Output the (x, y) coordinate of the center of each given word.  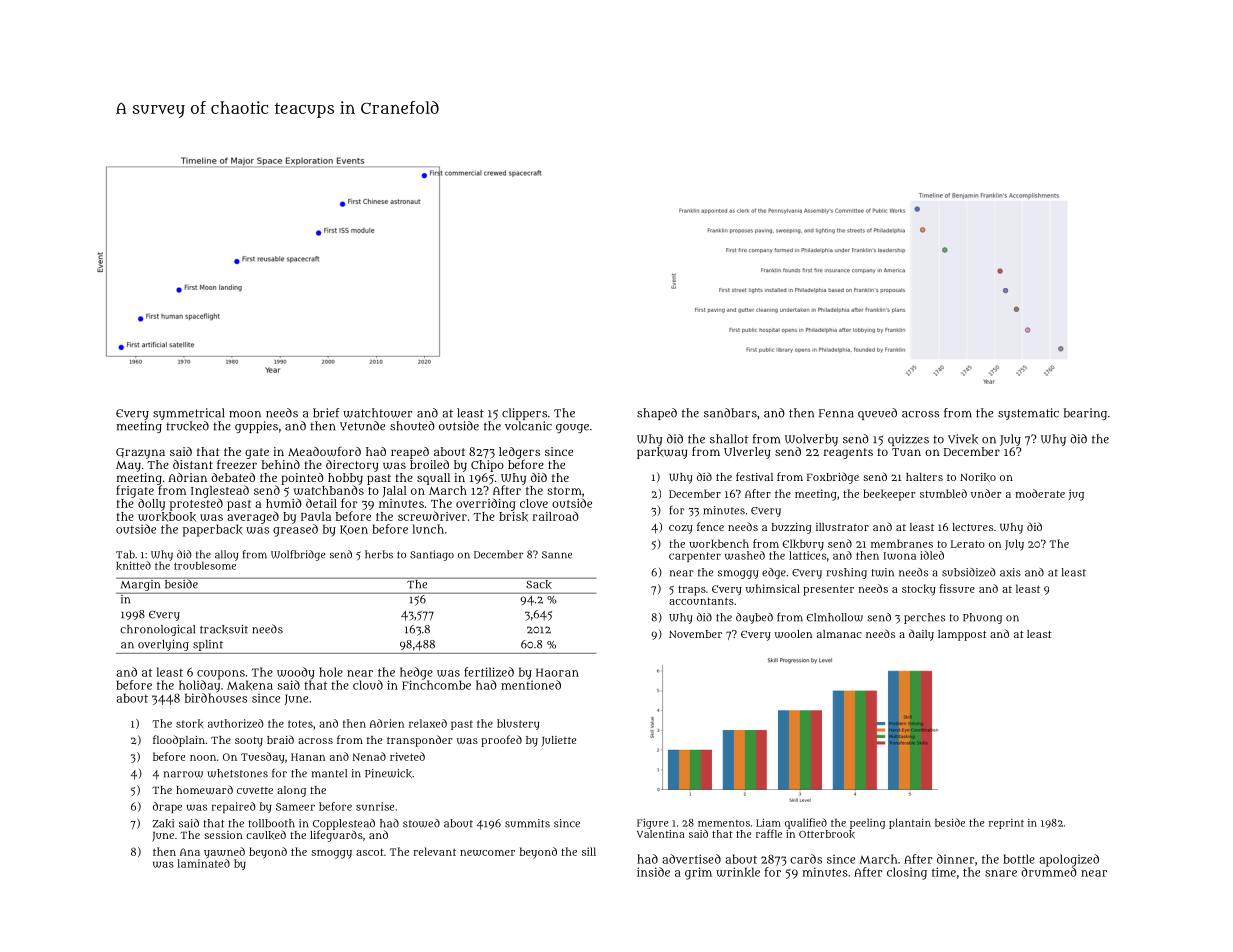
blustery (518, 724)
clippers (524, 414)
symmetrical (189, 414)
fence (710, 526)
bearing (1085, 414)
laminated (203, 863)
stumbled (943, 493)
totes (300, 724)
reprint (1006, 824)
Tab (125, 554)
